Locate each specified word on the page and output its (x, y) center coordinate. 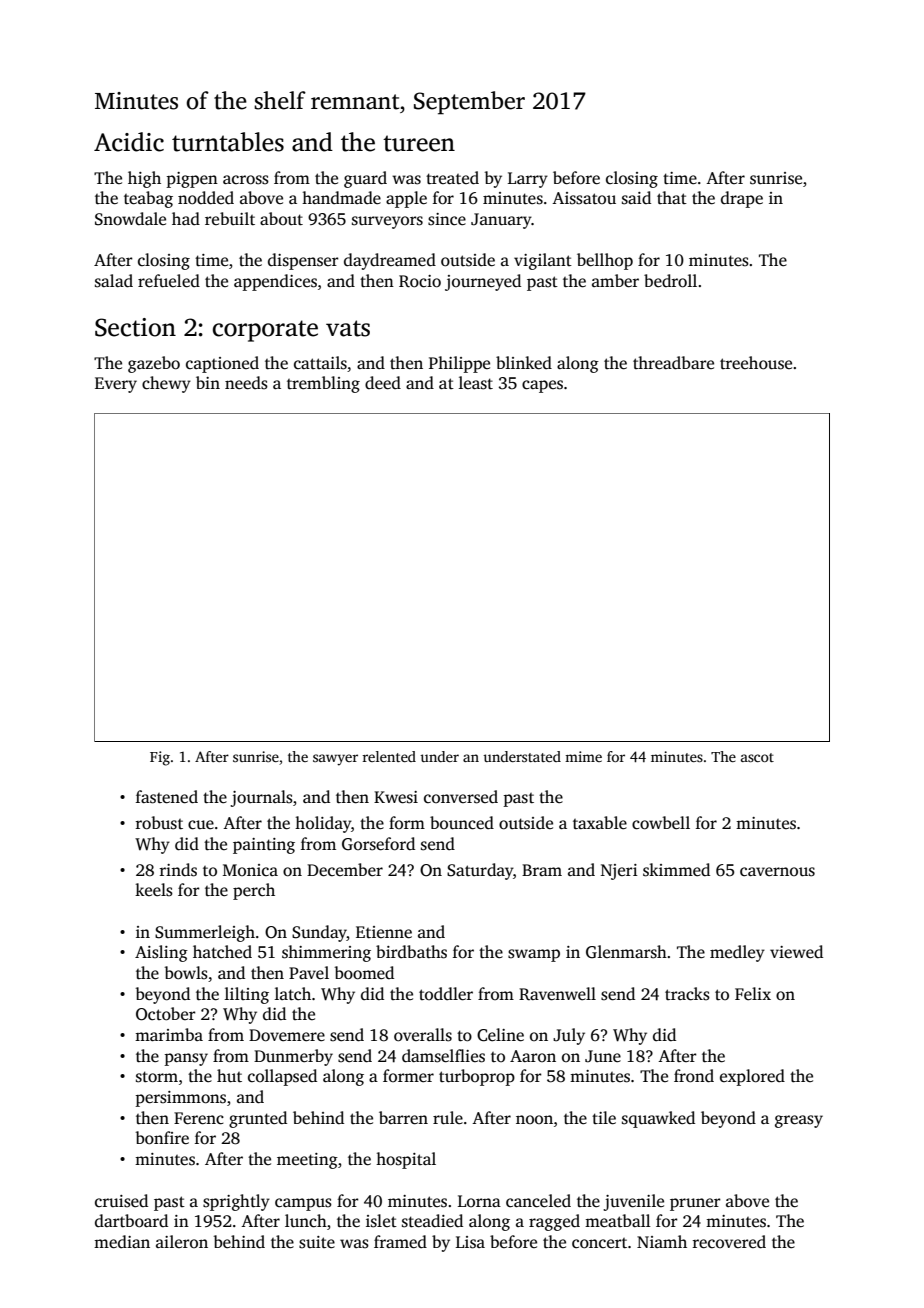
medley (737, 953)
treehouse (756, 363)
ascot (757, 757)
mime (583, 756)
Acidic (129, 142)
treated (452, 178)
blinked (524, 363)
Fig (160, 758)
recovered (729, 1242)
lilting (247, 995)
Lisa (470, 1242)
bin (208, 382)
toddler (446, 994)
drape (742, 199)
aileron (182, 1241)
